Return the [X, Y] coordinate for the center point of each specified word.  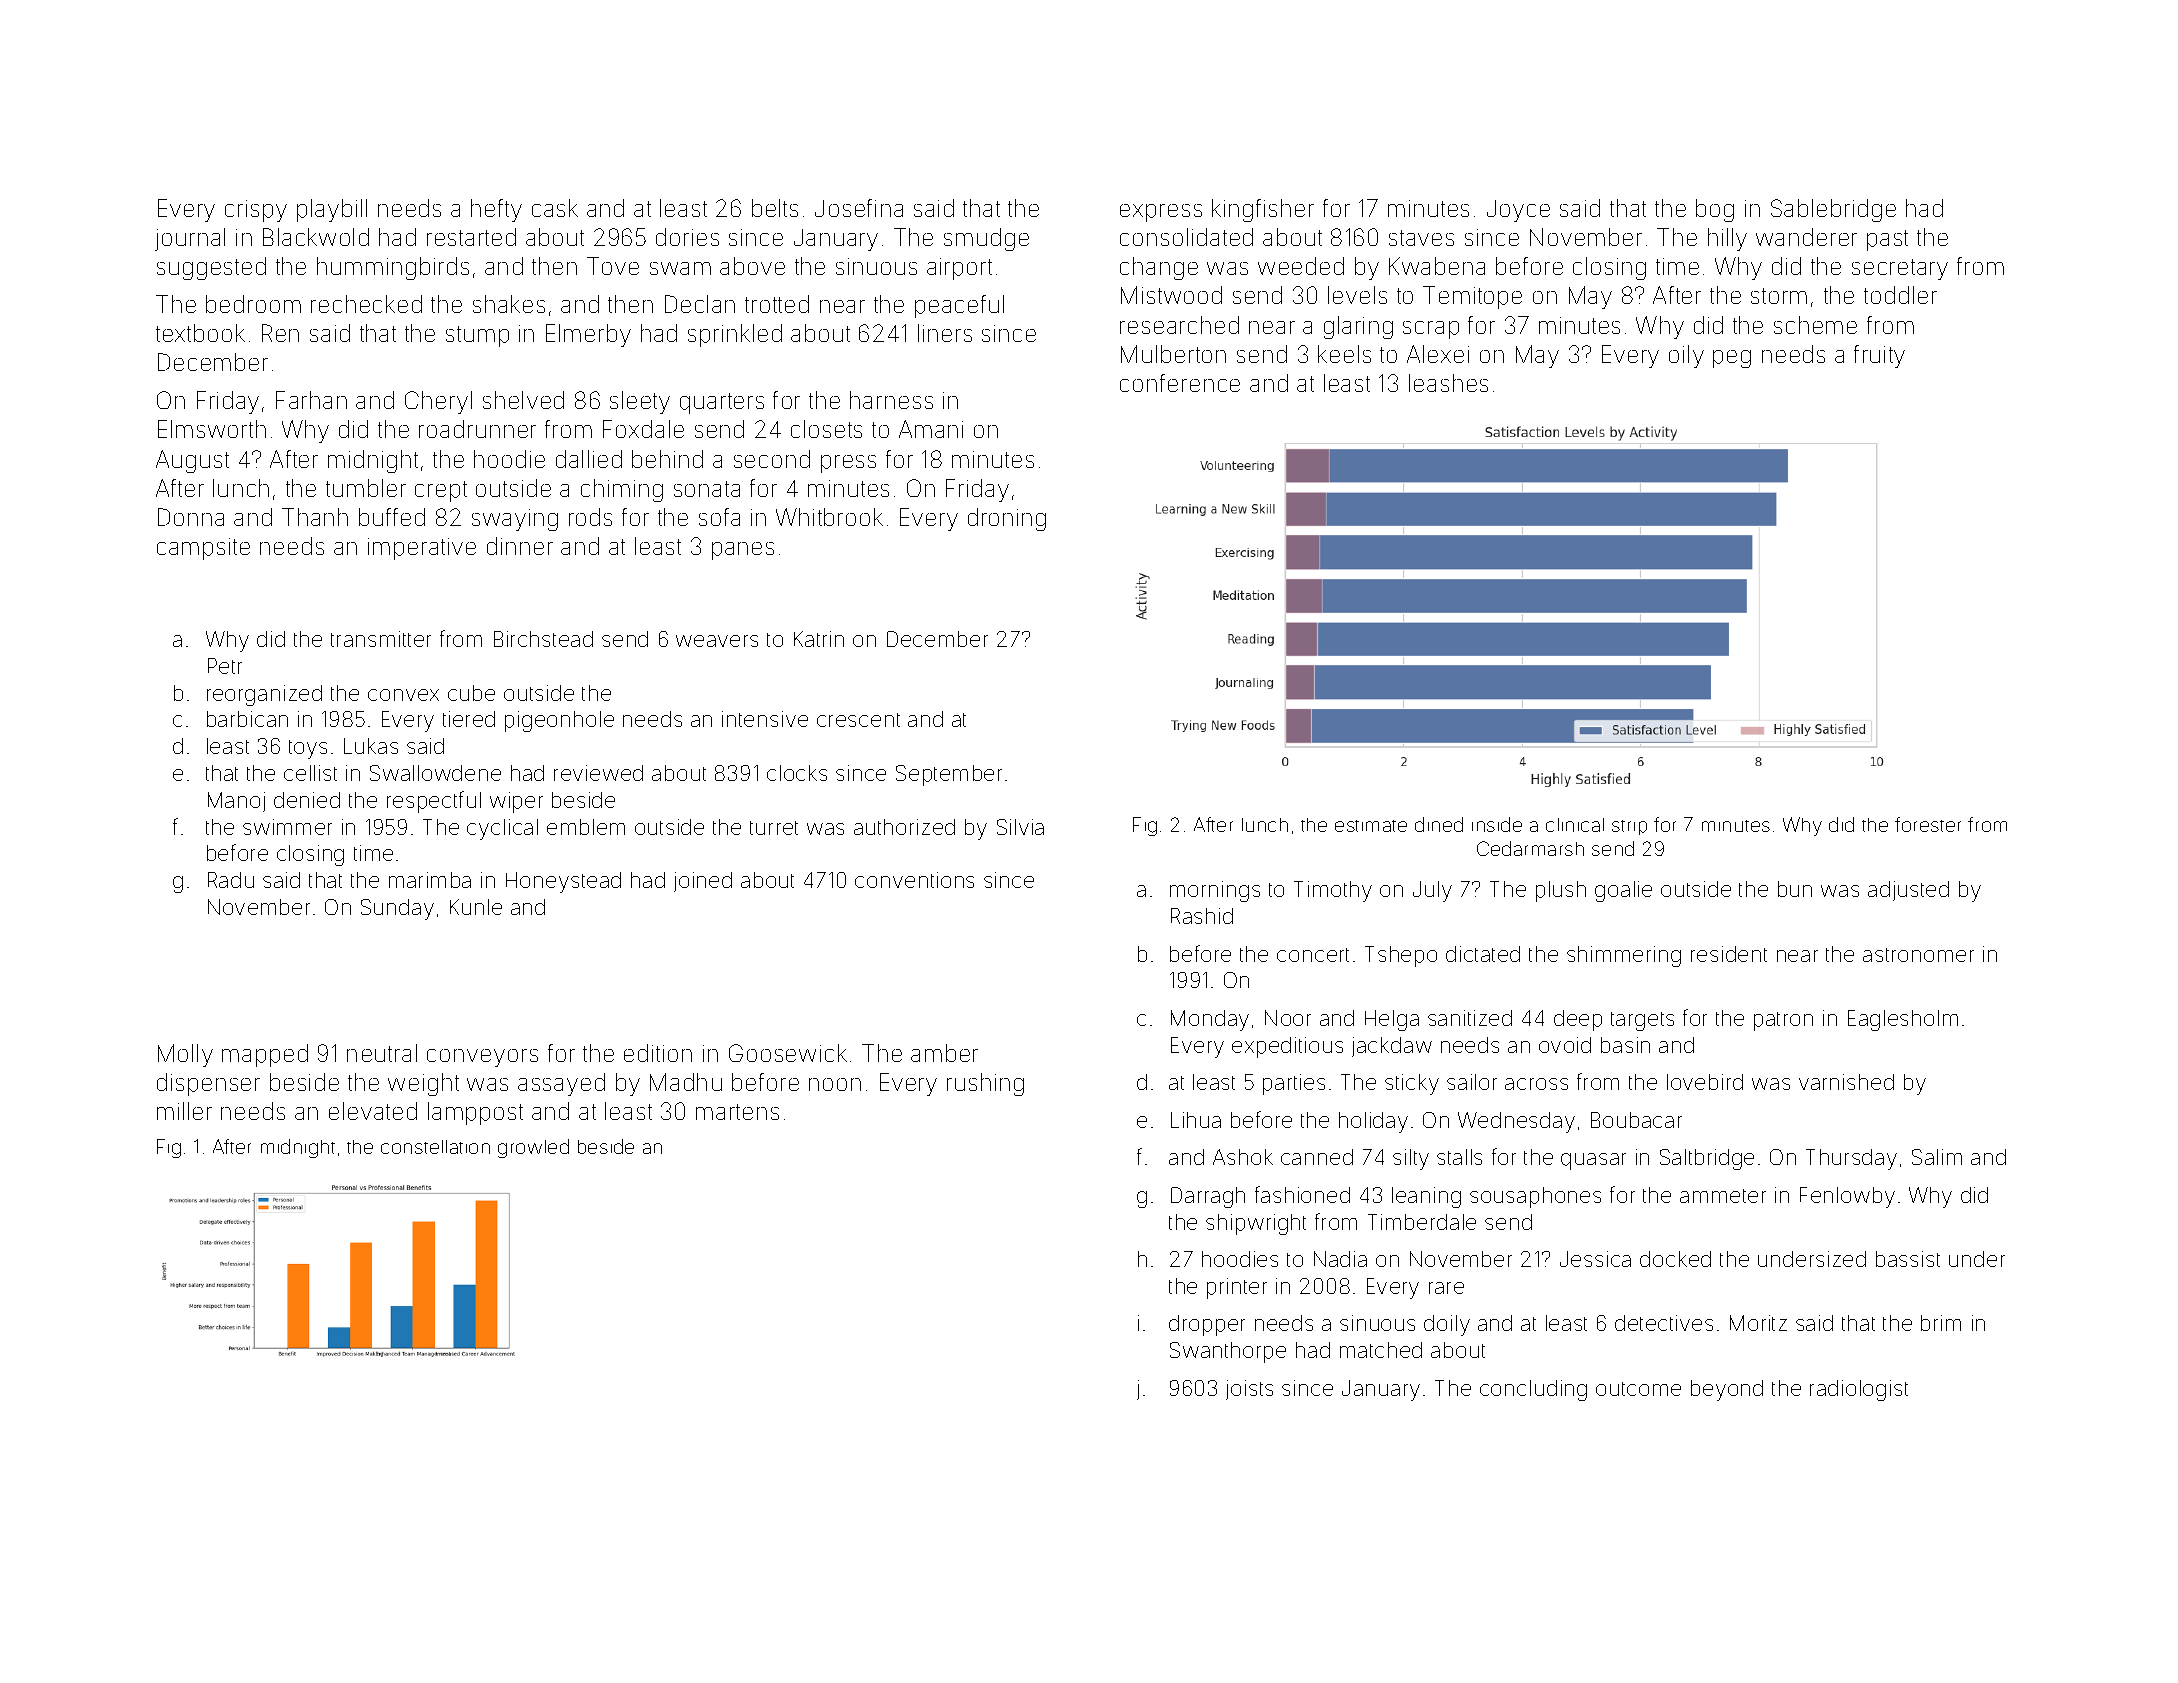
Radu [231, 880]
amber [944, 1053]
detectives [1664, 1323]
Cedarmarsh [1530, 848]
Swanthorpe [1228, 1352]
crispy [256, 211]
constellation [435, 1147]
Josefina [859, 208]
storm [1779, 296]
